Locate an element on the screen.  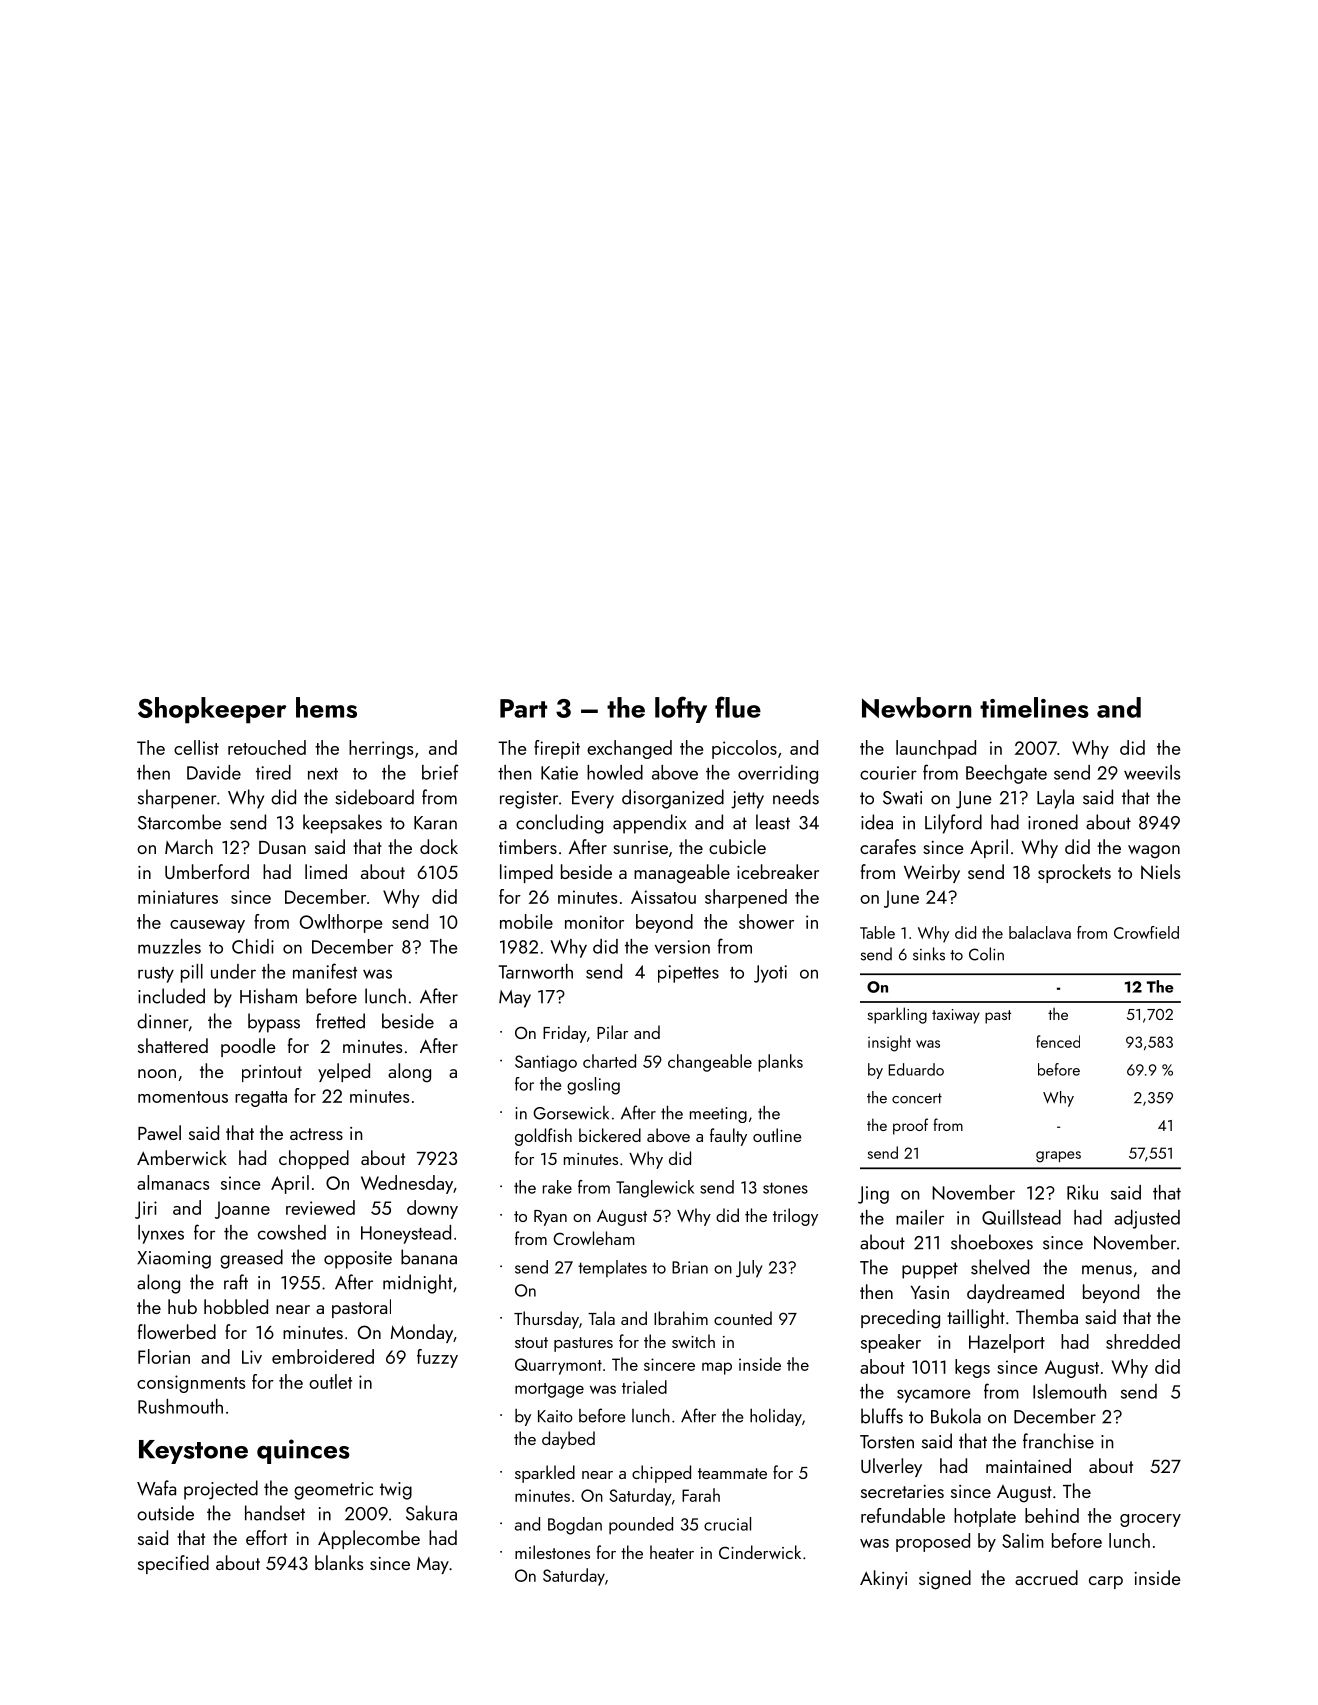
Ibrahim is located at coordinates (681, 1318).
